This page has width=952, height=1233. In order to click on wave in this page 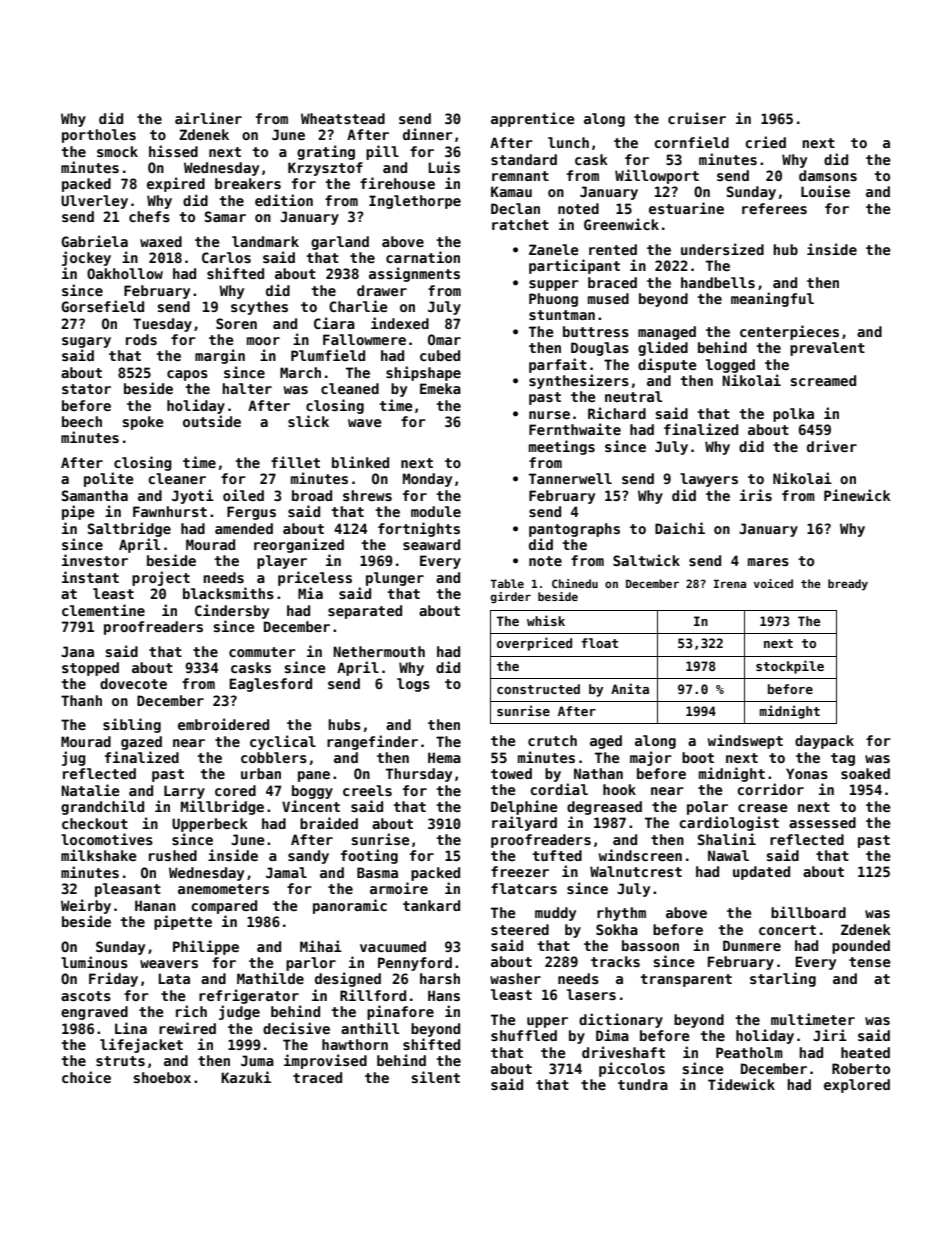, I will do `click(365, 423)`.
